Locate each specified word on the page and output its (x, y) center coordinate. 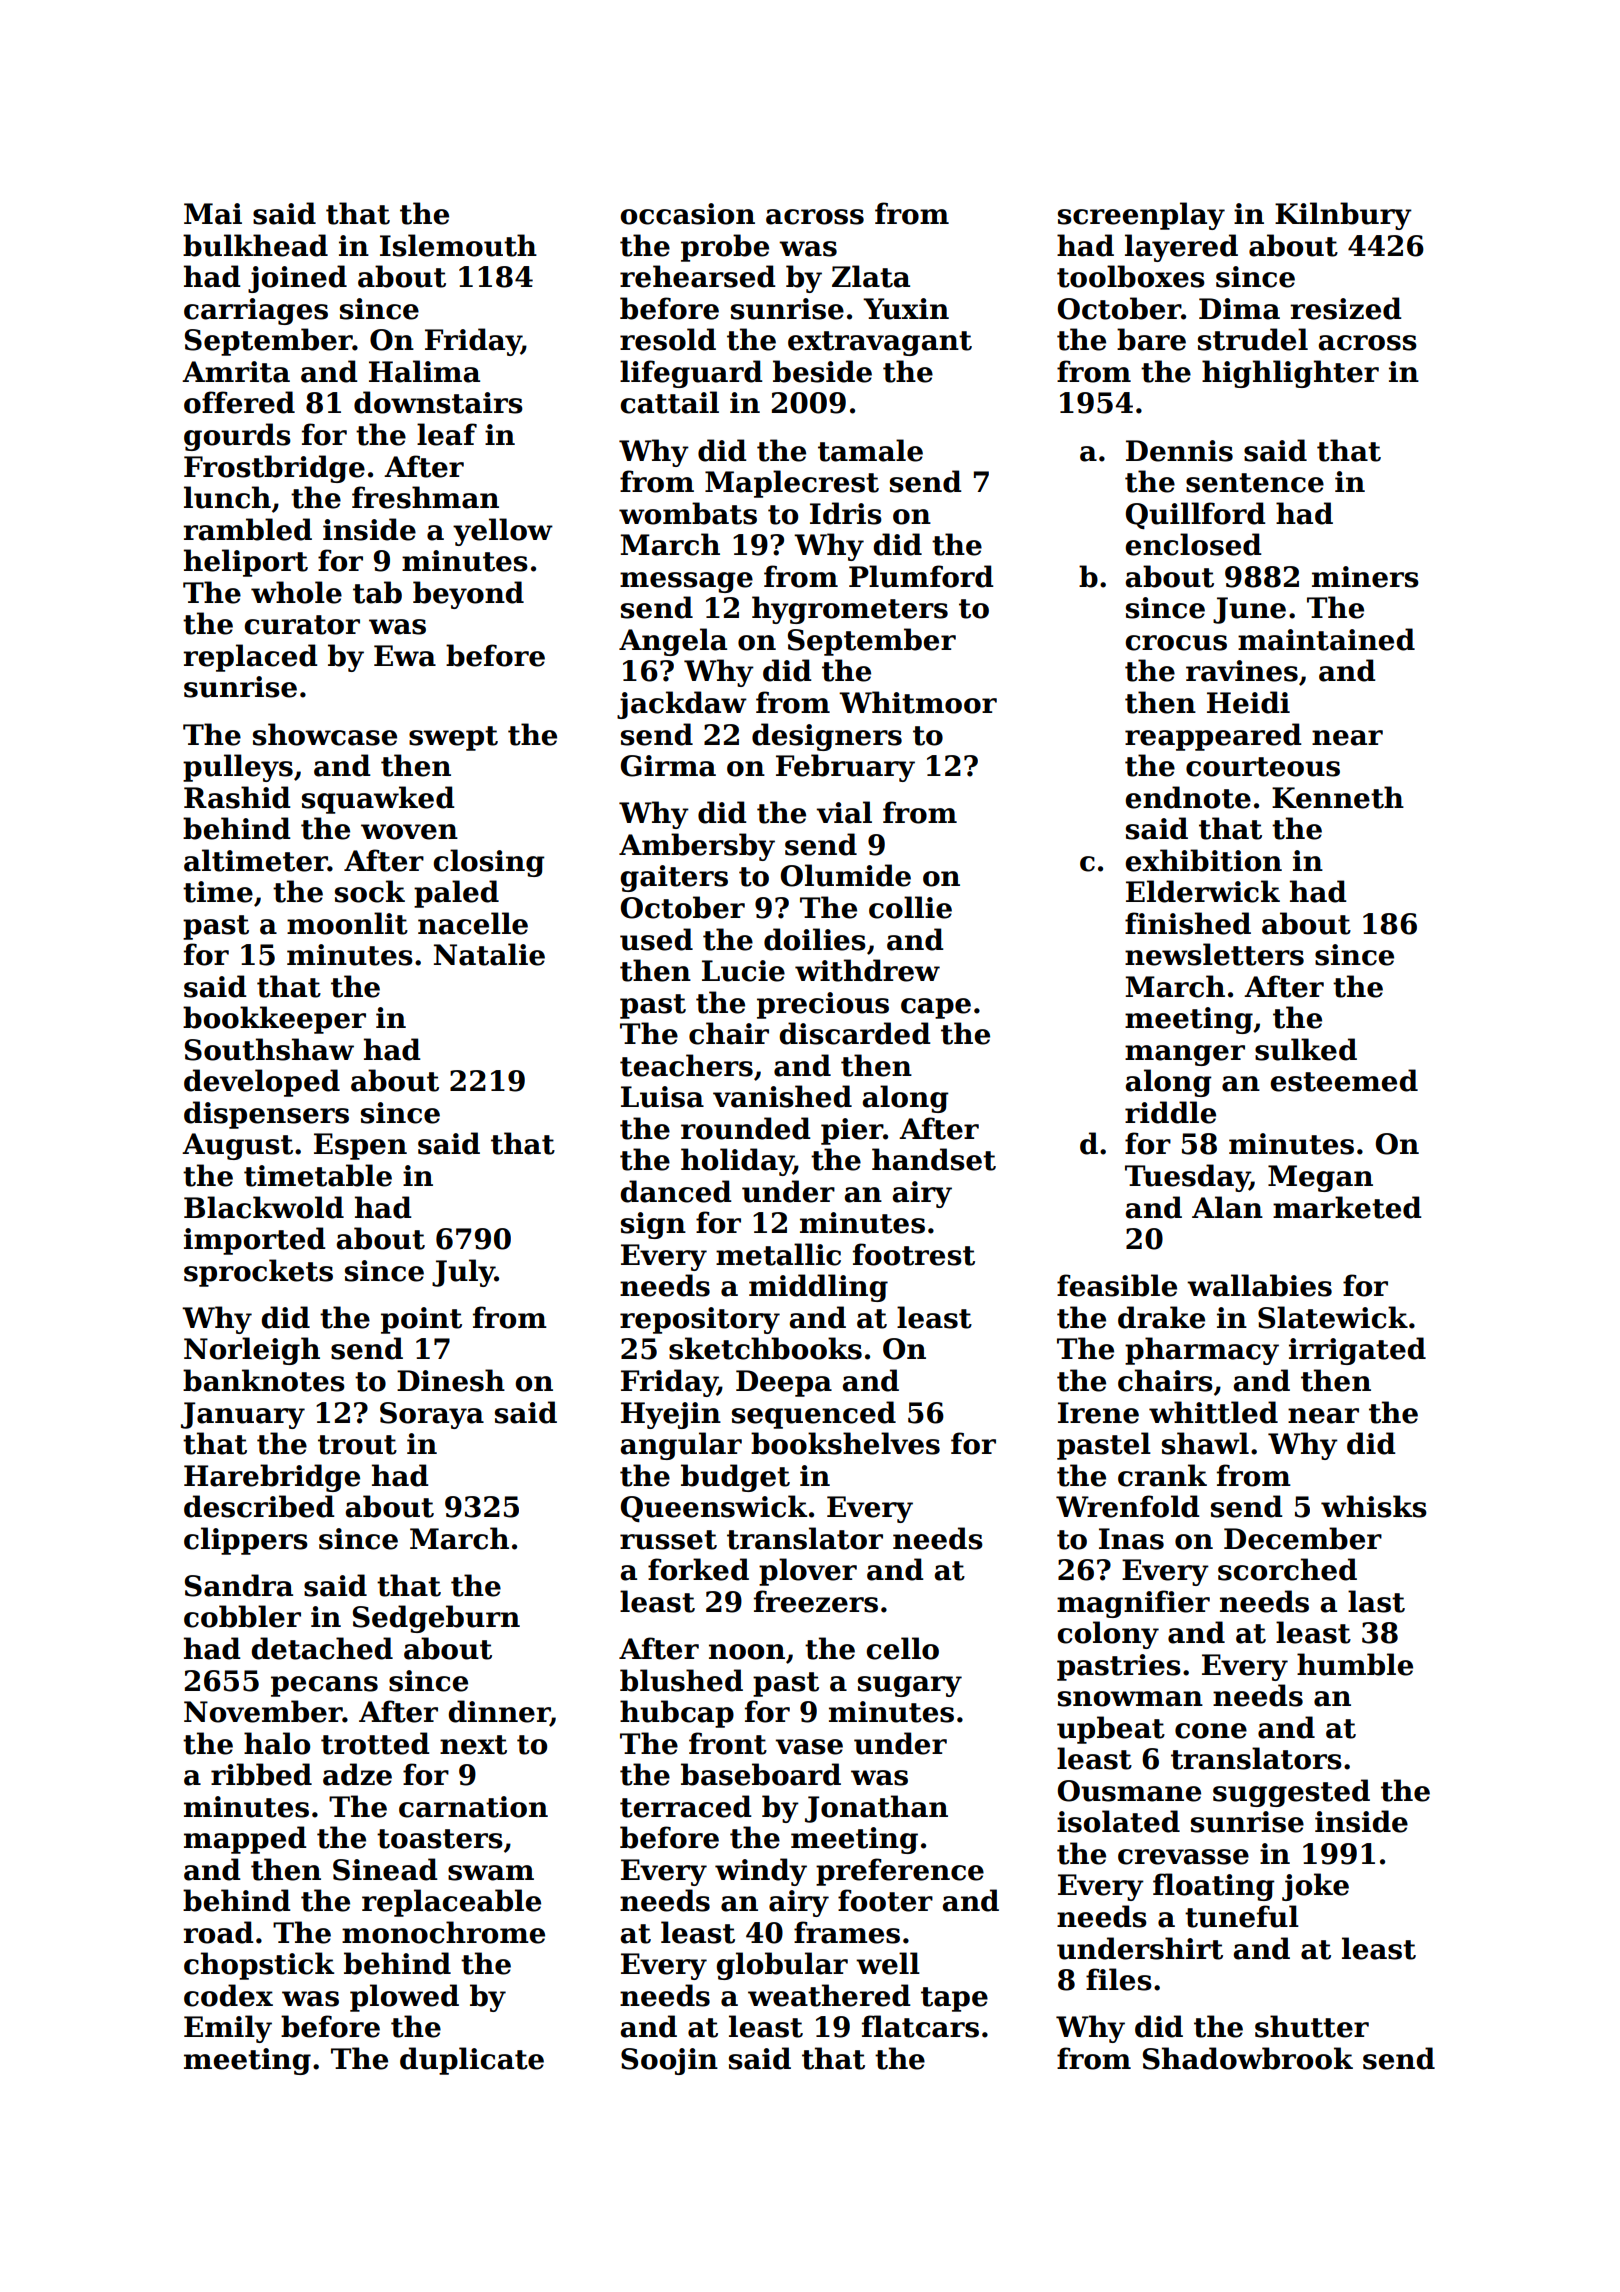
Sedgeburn (436, 1619)
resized (1346, 308)
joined (297, 279)
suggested (1291, 1793)
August (237, 1146)
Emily (228, 2029)
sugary (910, 1686)
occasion (687, 214)
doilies (815, 939)
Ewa (405, 656)
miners (1365, 577)
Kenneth (1338, 797)
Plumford (921, 576)
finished (1188, 923)
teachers (686, 1065)
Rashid (237, 797)
